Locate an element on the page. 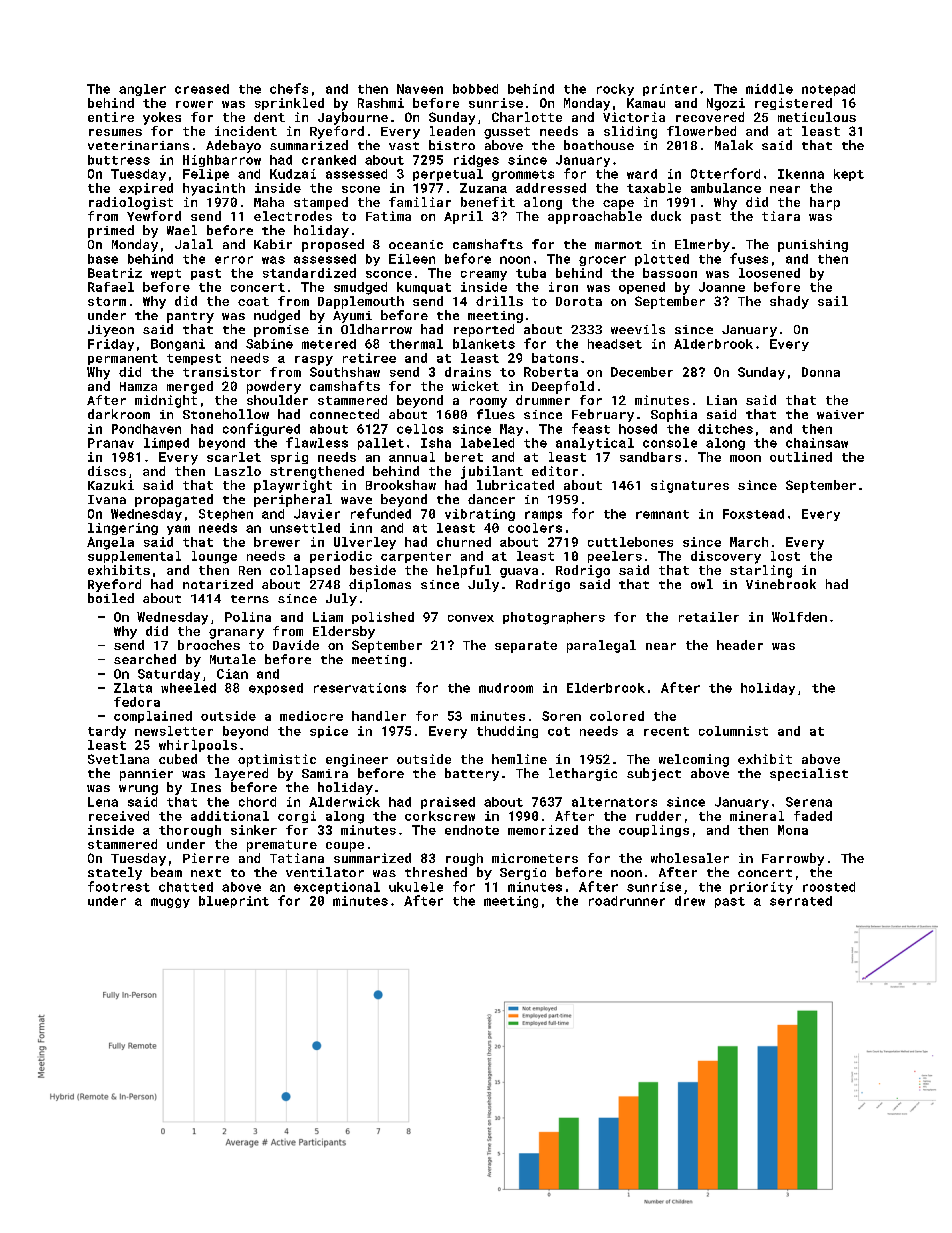 This document has height=1233, width=952. coolers is located at coordinates (535, 528).
